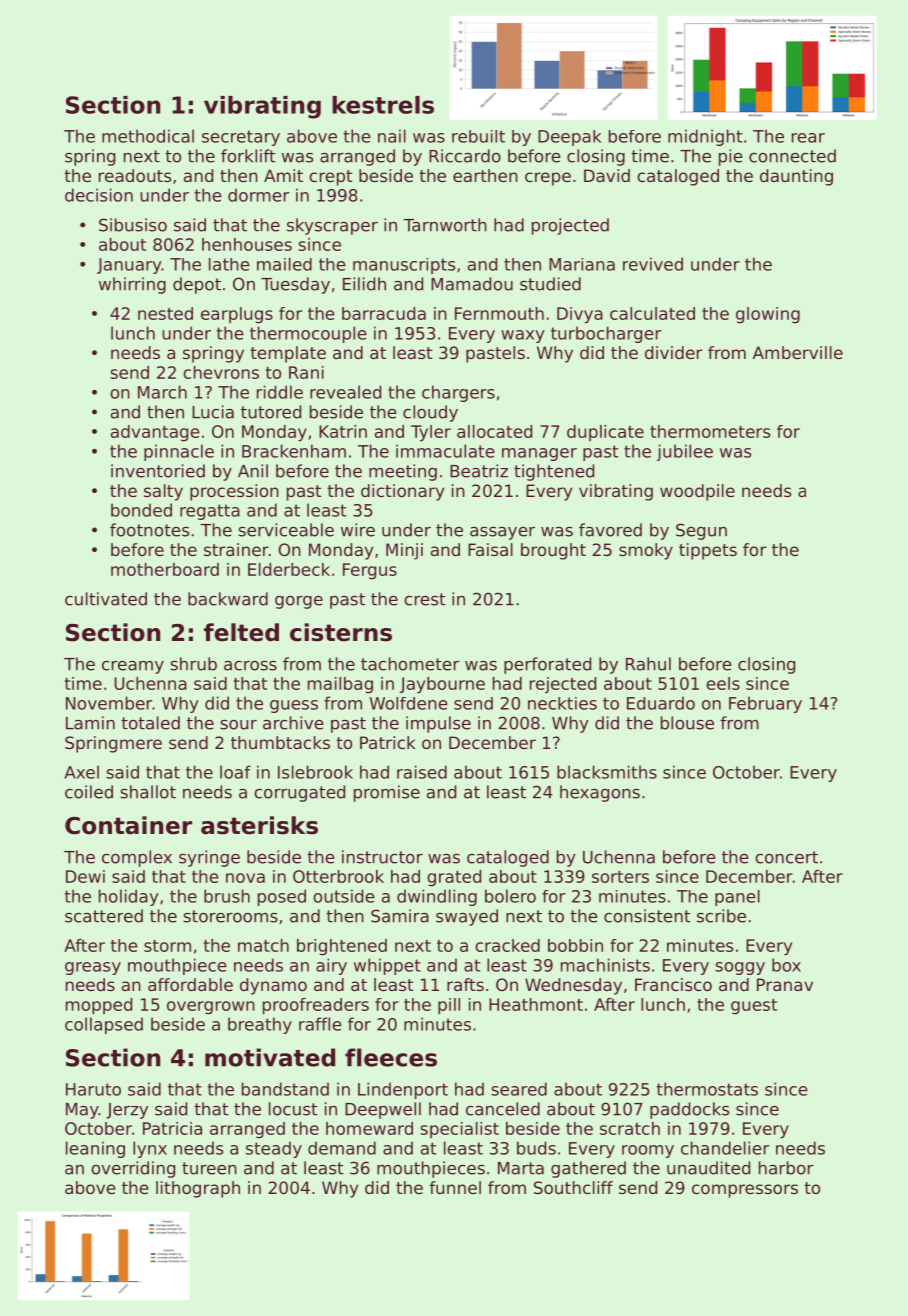  I want to click on Minji, so click(404, 551).
